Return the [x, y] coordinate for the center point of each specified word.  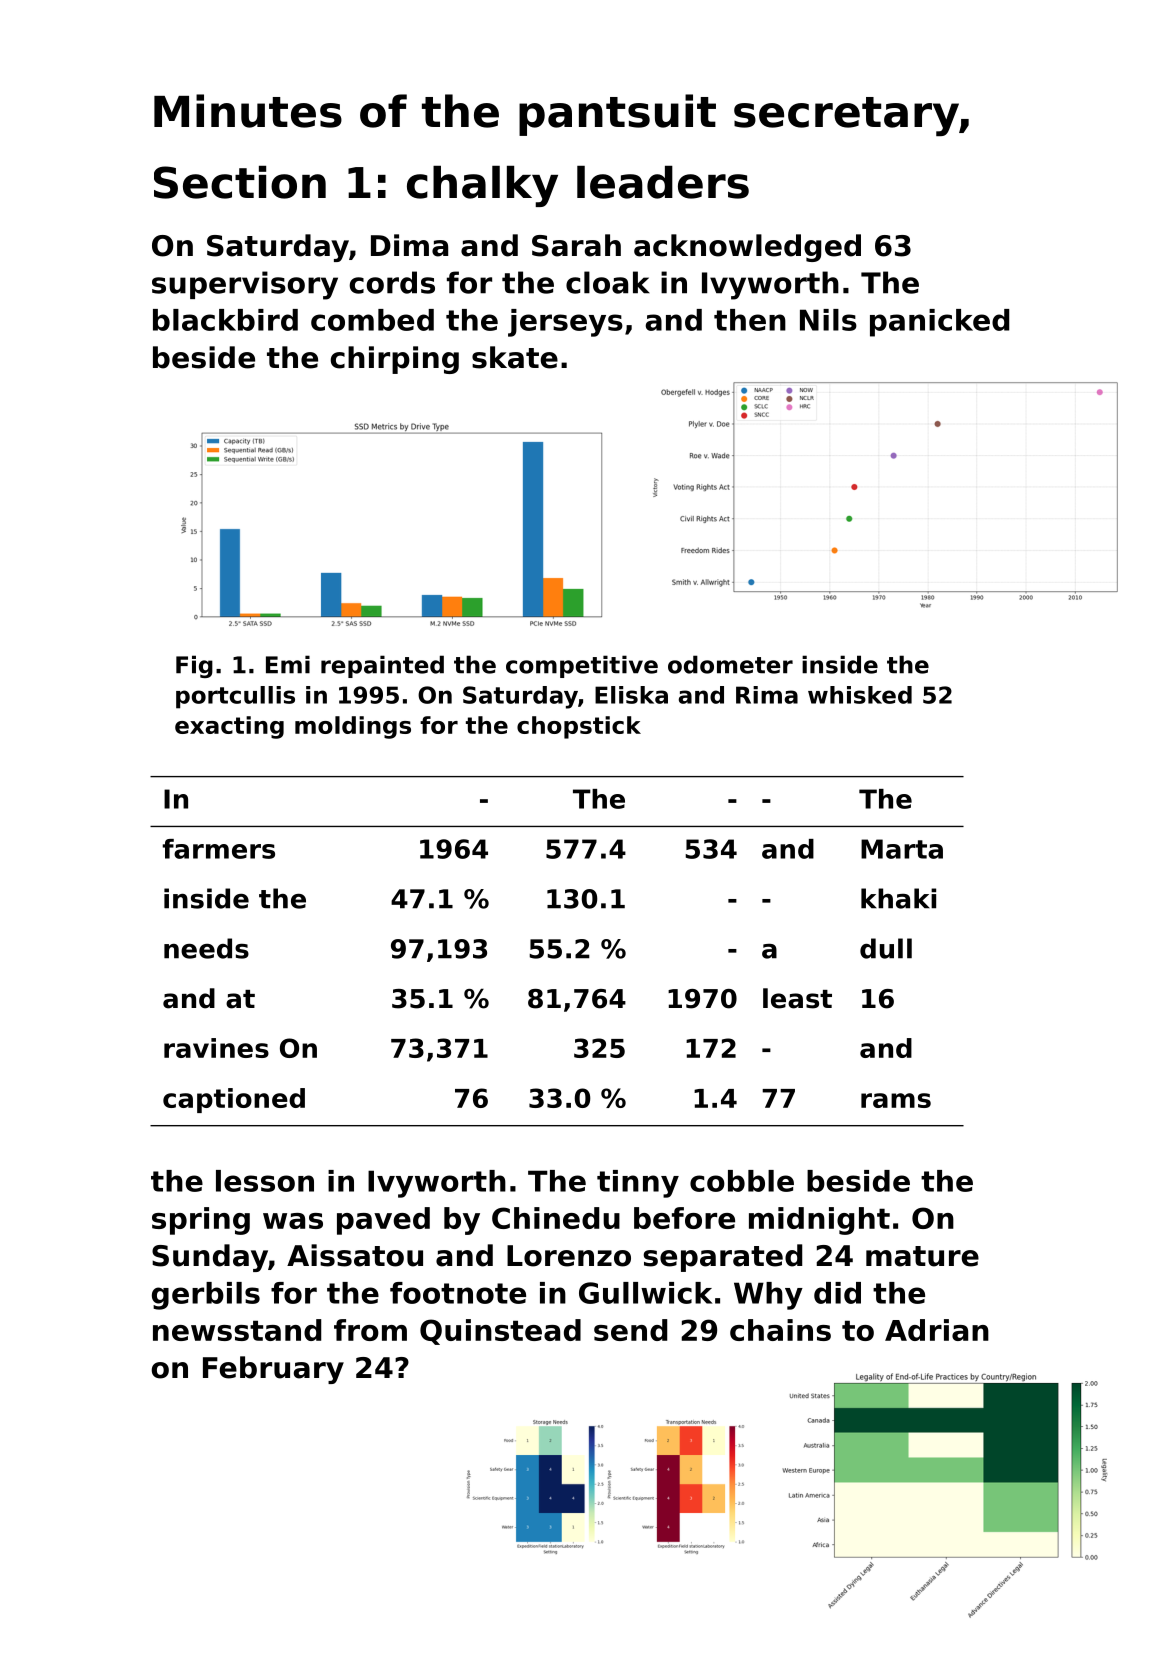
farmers [218, 849]
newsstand [237, 1330]
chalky [482, 186]
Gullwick [645, 1293]
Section [240, 182]
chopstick [579, 727]
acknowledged [747, 248]
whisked [860, 695]
